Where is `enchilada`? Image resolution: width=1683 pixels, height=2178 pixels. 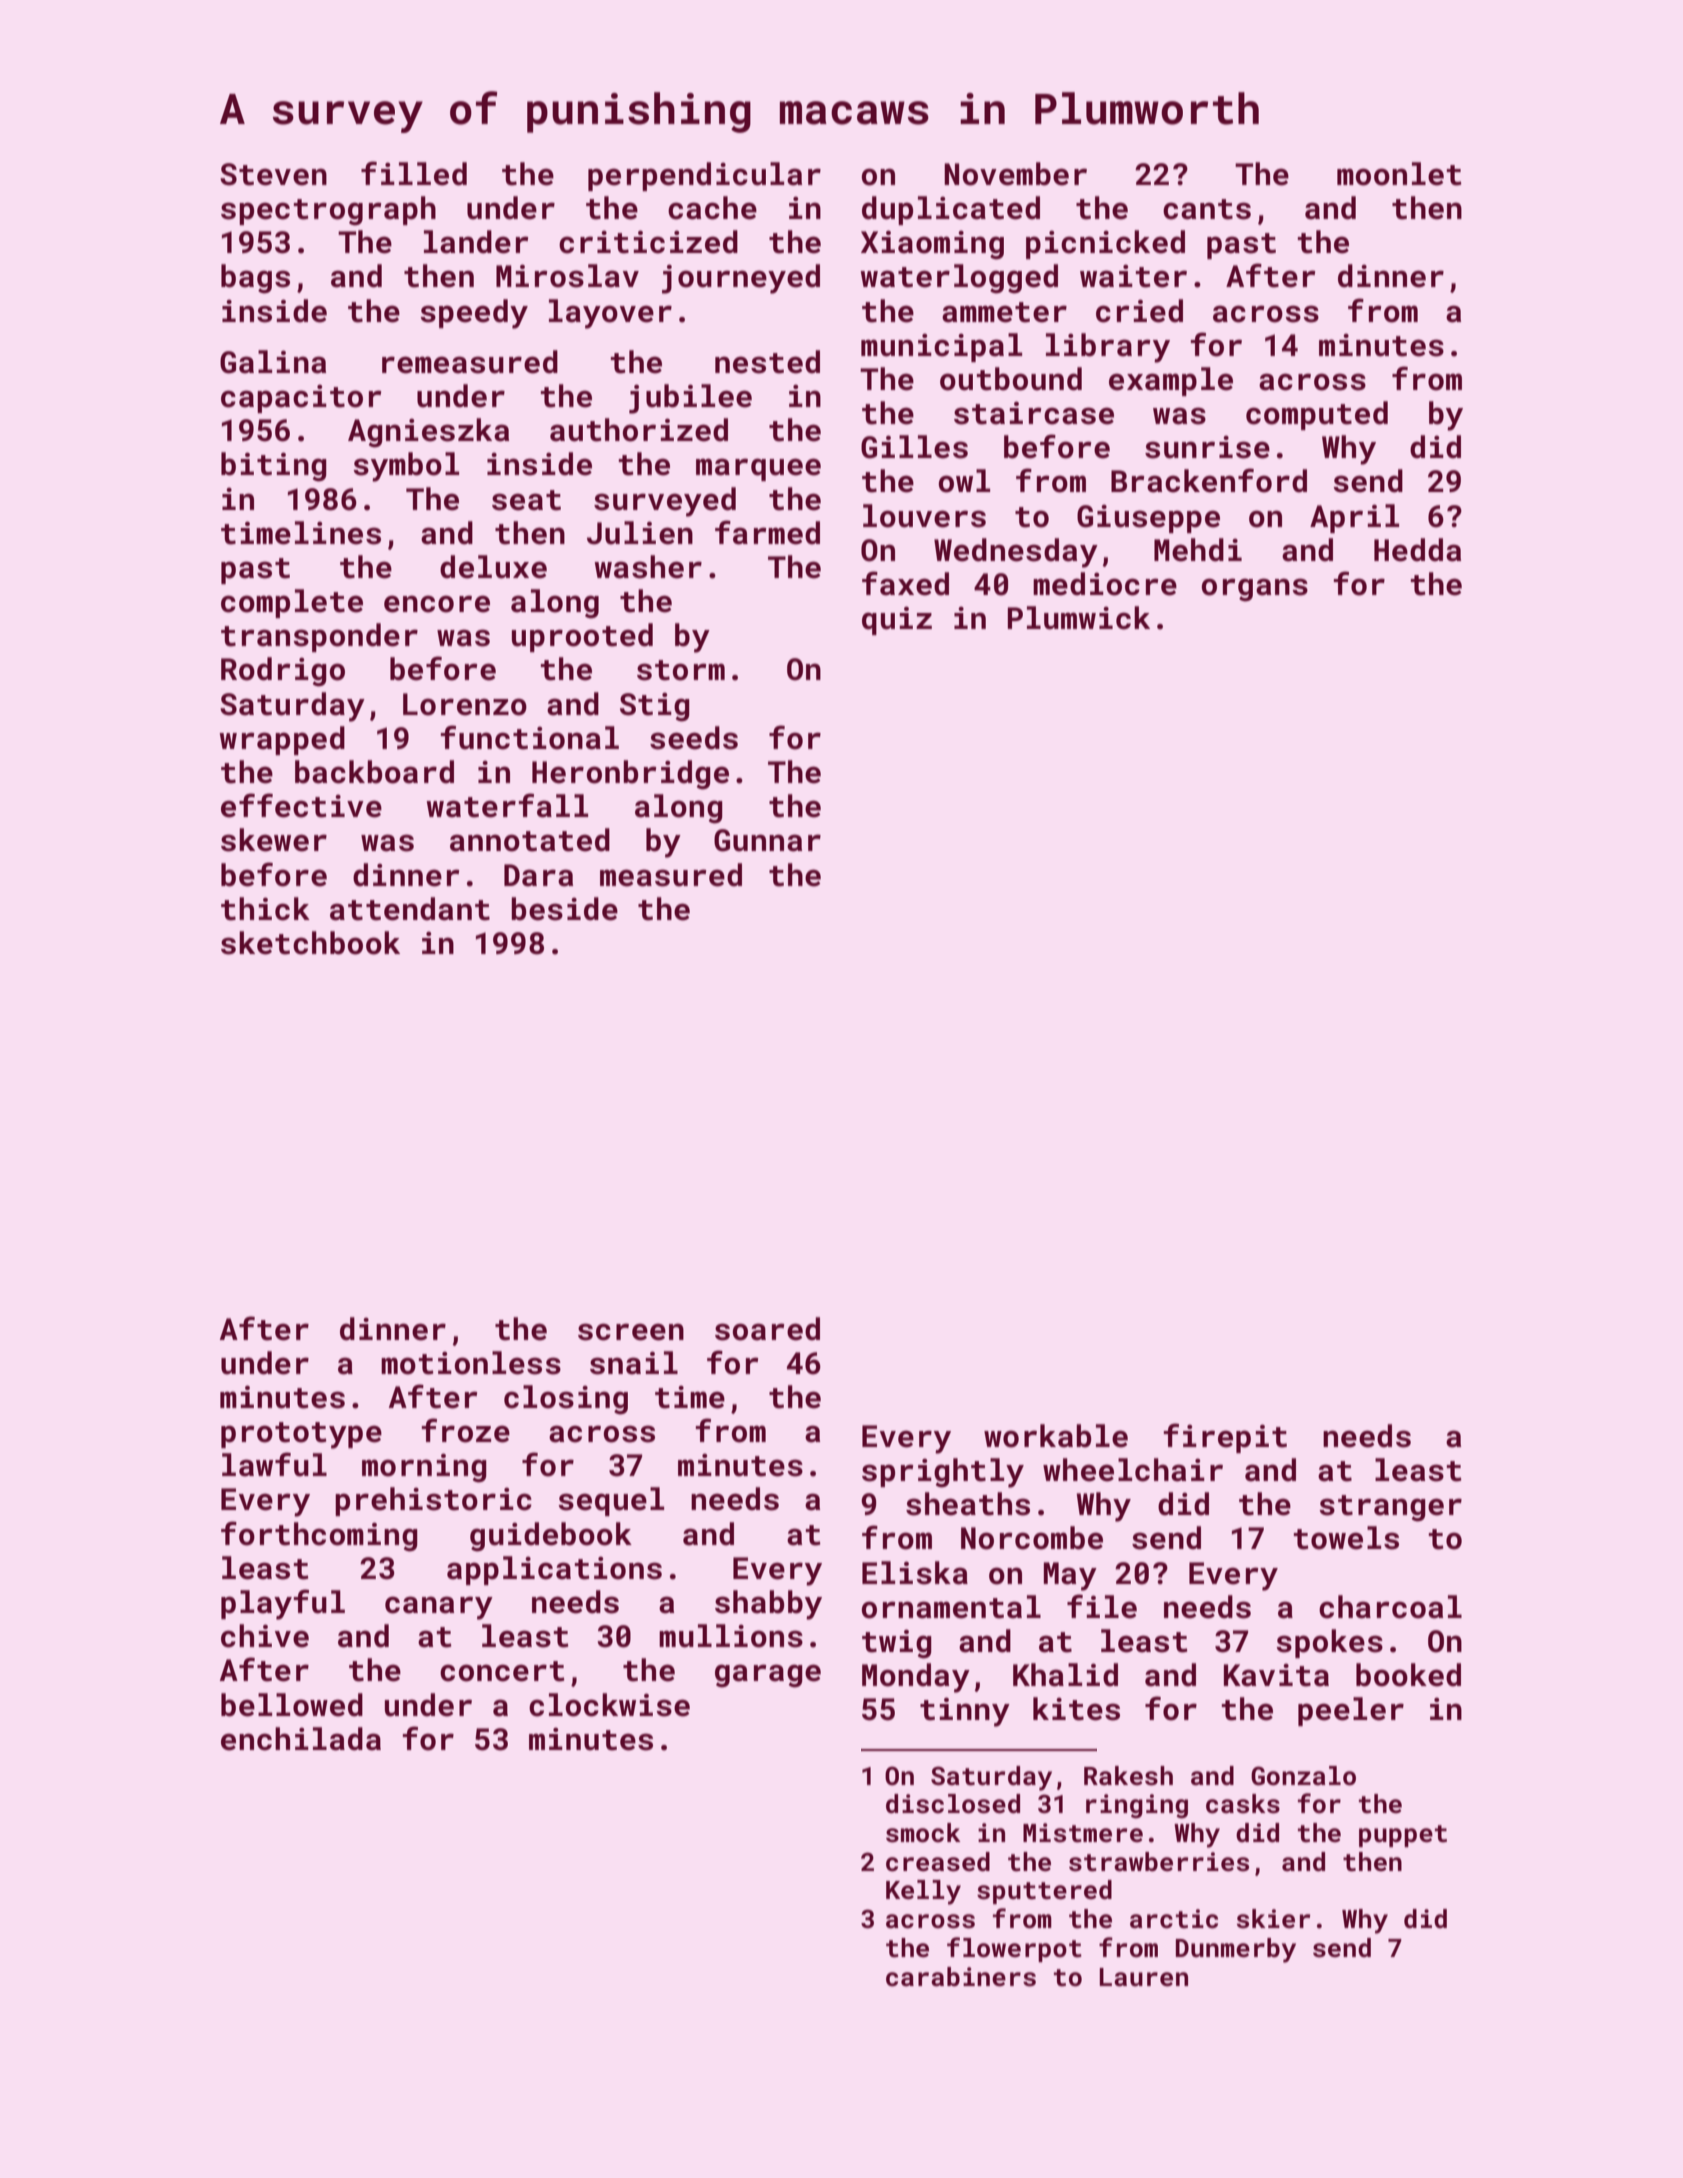
enchilada is located at coordinates (301, 1739).
